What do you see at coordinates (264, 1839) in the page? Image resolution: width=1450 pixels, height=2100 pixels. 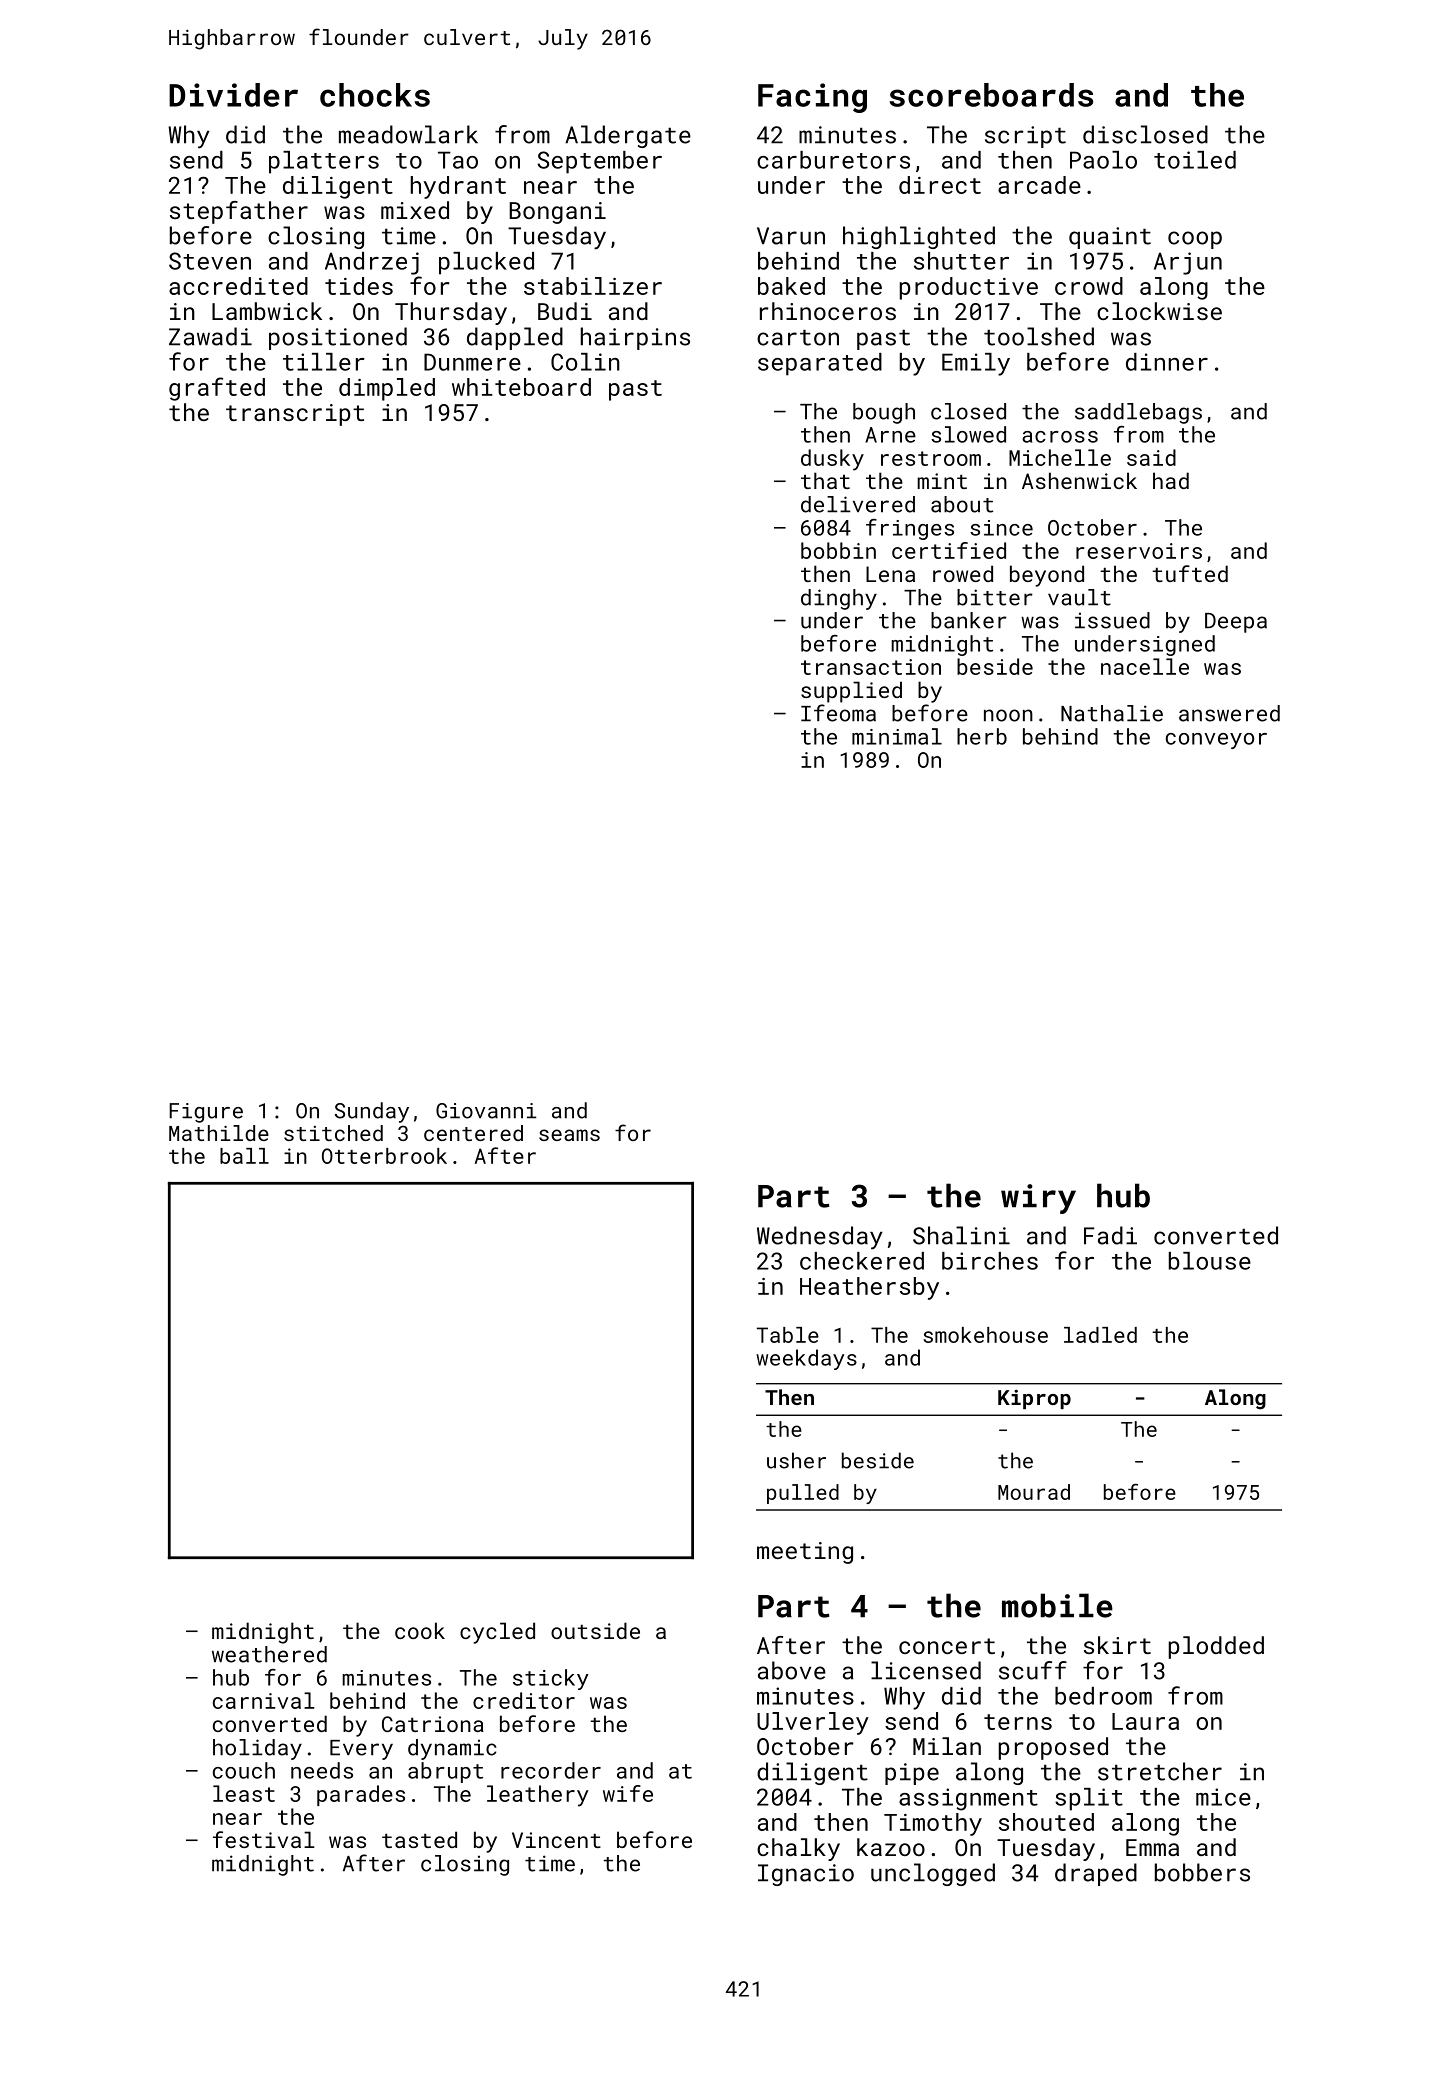 I see `festival` at bounding box center [264, 1839].
